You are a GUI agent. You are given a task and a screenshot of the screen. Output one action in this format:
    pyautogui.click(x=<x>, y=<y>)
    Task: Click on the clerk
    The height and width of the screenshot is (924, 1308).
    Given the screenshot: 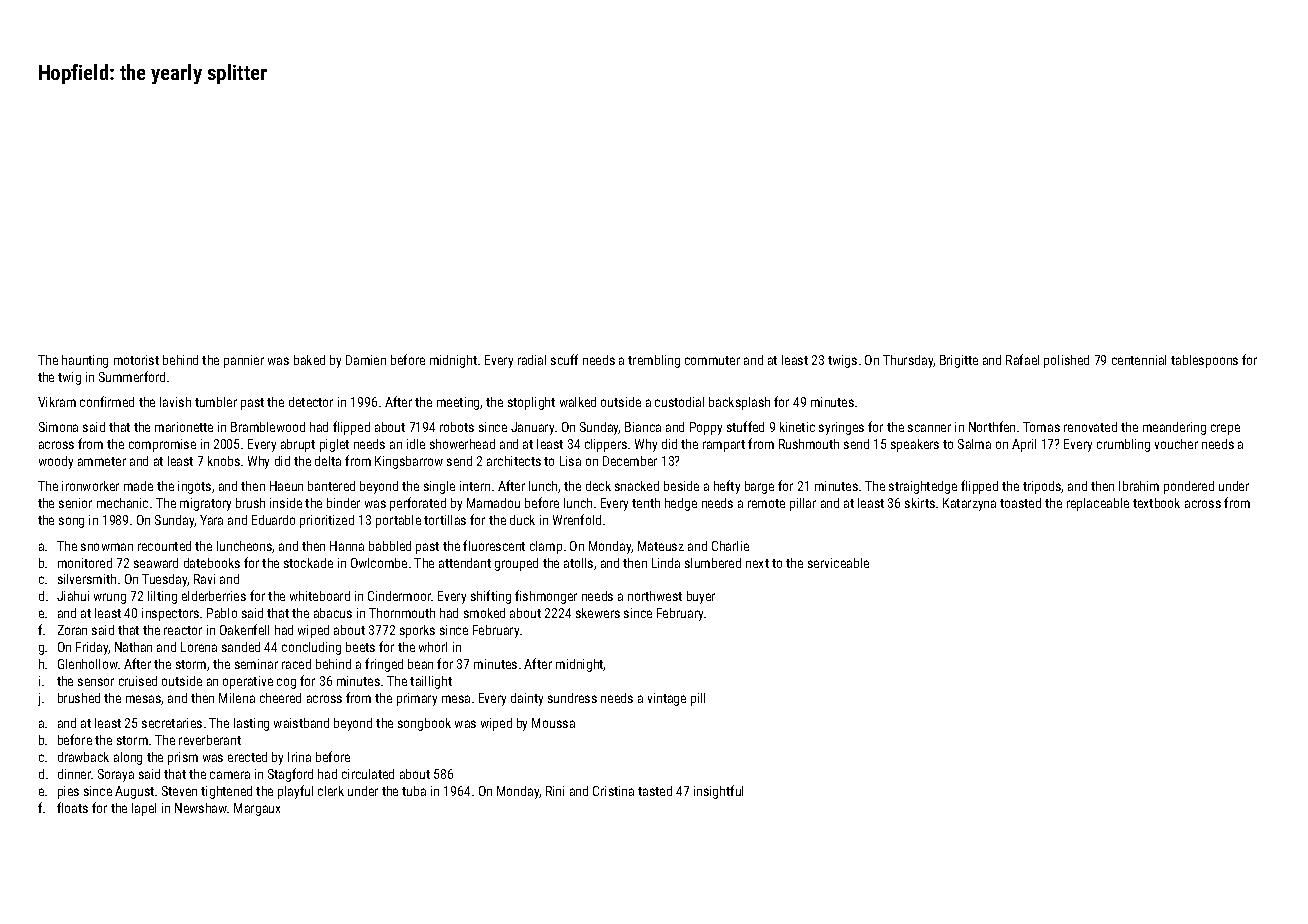 What is the action you would take?
    pyautogui.click(x=331, y=791)
